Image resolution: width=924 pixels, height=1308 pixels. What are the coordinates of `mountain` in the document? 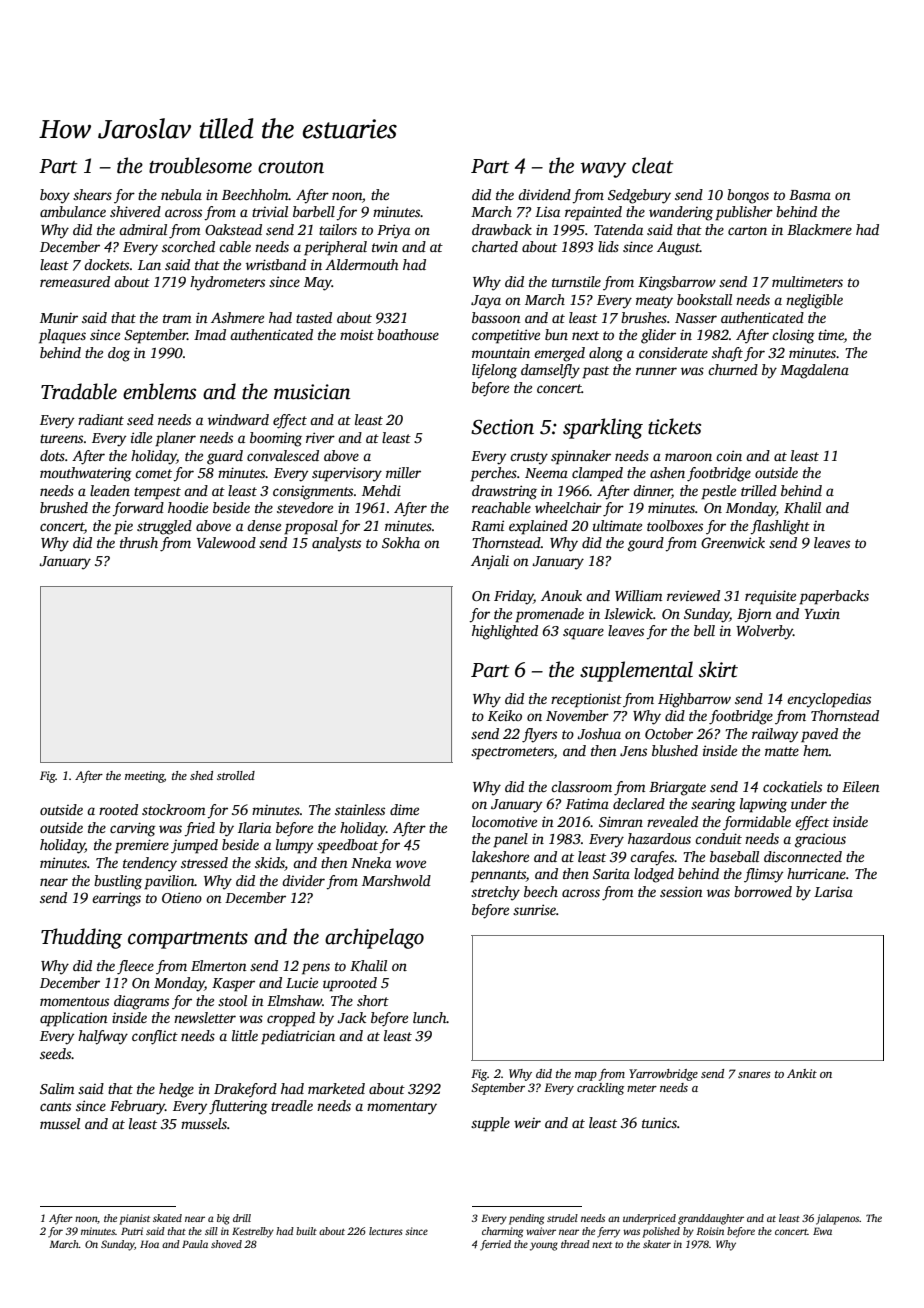 It's located at (501, 352).
